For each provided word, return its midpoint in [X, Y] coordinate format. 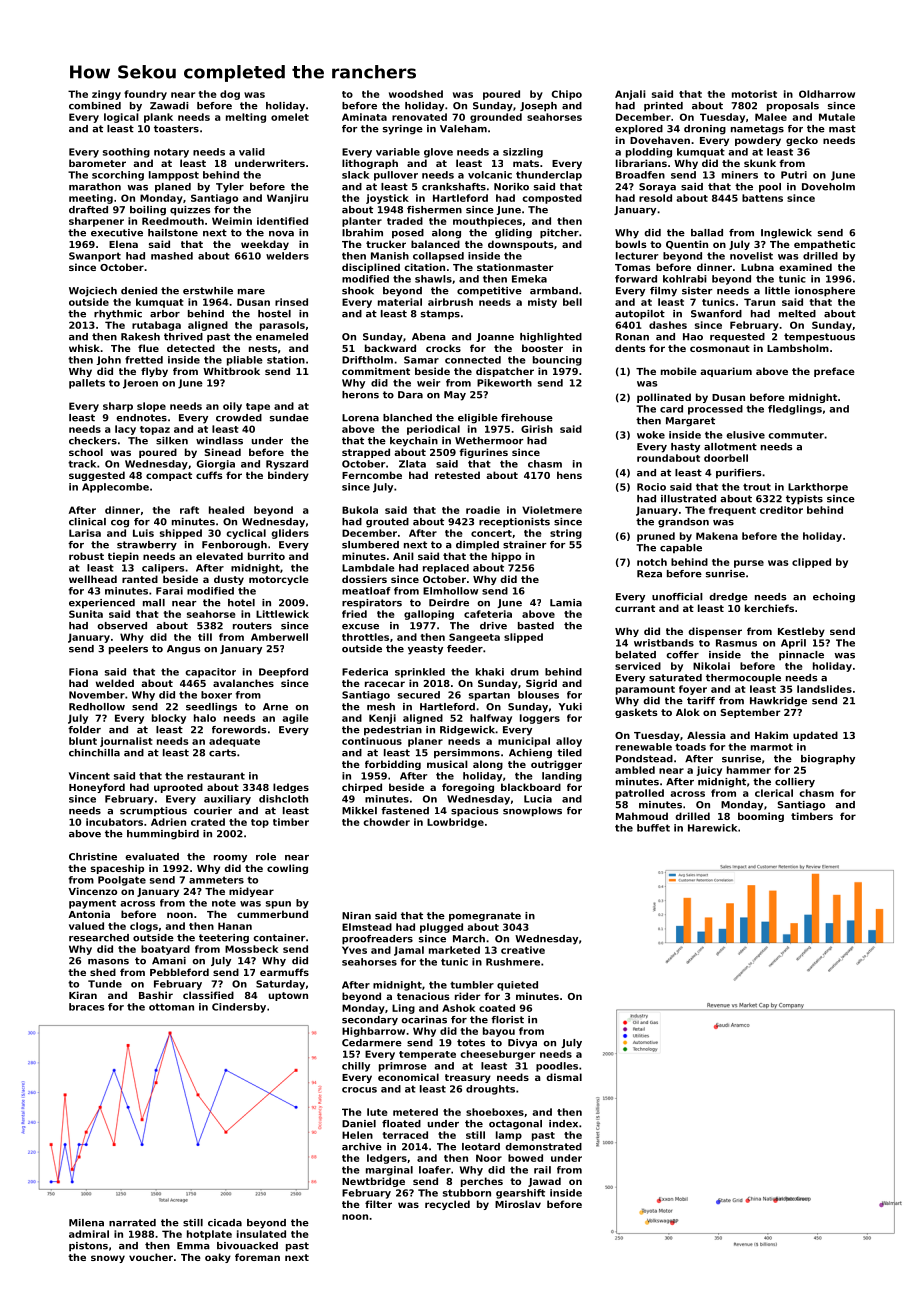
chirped [362, 788]
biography [828, 760]
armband [554, 291]
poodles [557, 1067]
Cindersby [239, 1008]
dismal [564, 1077]
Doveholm [828, 187]
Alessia [706, 735]
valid [252, 152]
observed [122, 626]
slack [355, 175]
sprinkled [420, 673]
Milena [86, 1223]
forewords [239, 730]
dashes [668, 325]
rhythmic [118, 315]
